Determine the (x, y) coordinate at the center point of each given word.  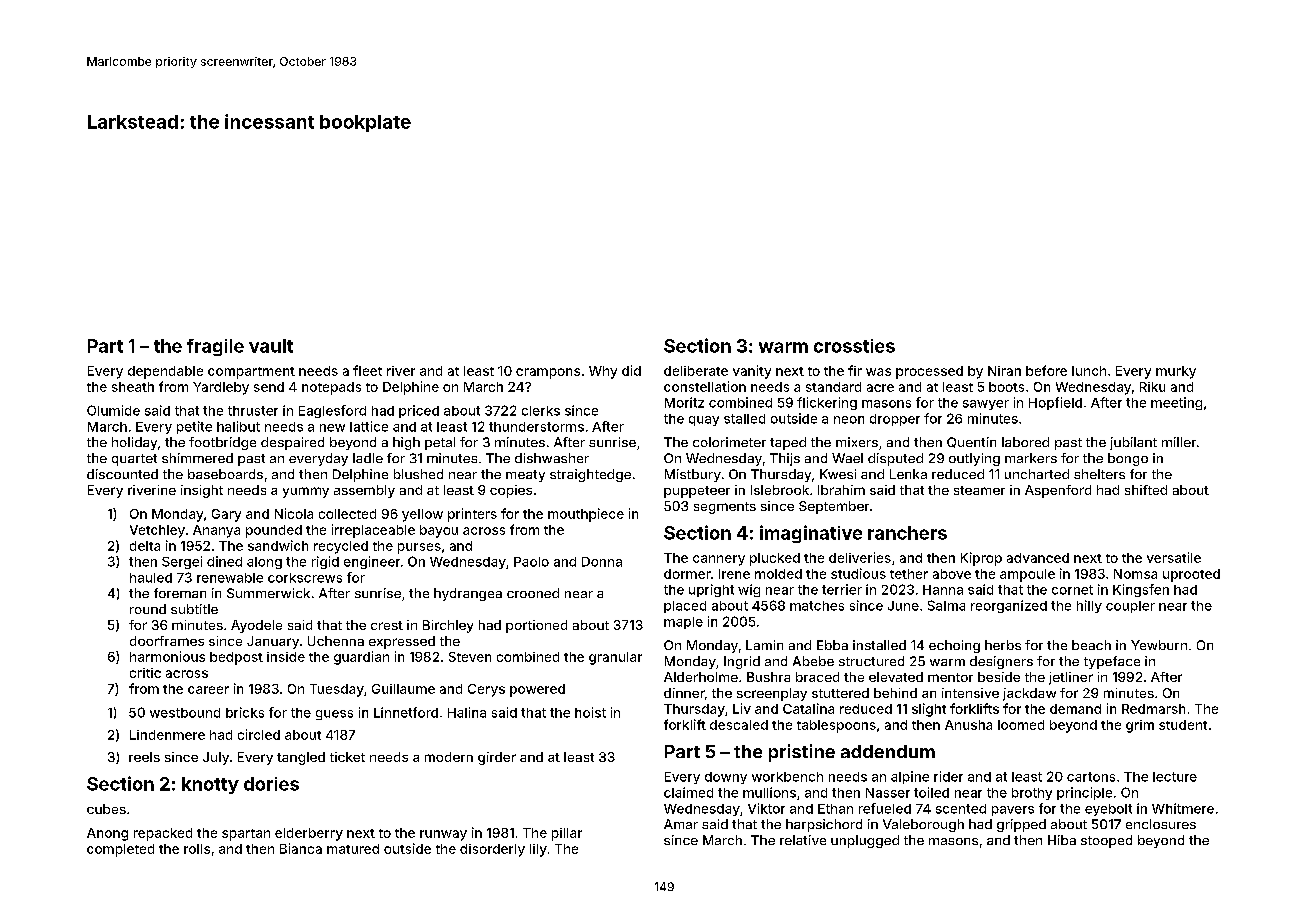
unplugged (865, 841)
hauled (151, 578)
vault (271, 346)
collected (347, 514)
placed (685, 607)
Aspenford (1058, 491)
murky (1176, 372)
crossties (854, 346)
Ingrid (742, 662)
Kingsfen (1141, 590)
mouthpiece (586, 515)
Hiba (1062, 840)
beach (1091, 645)
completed (120, 850)
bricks (245, 712)
